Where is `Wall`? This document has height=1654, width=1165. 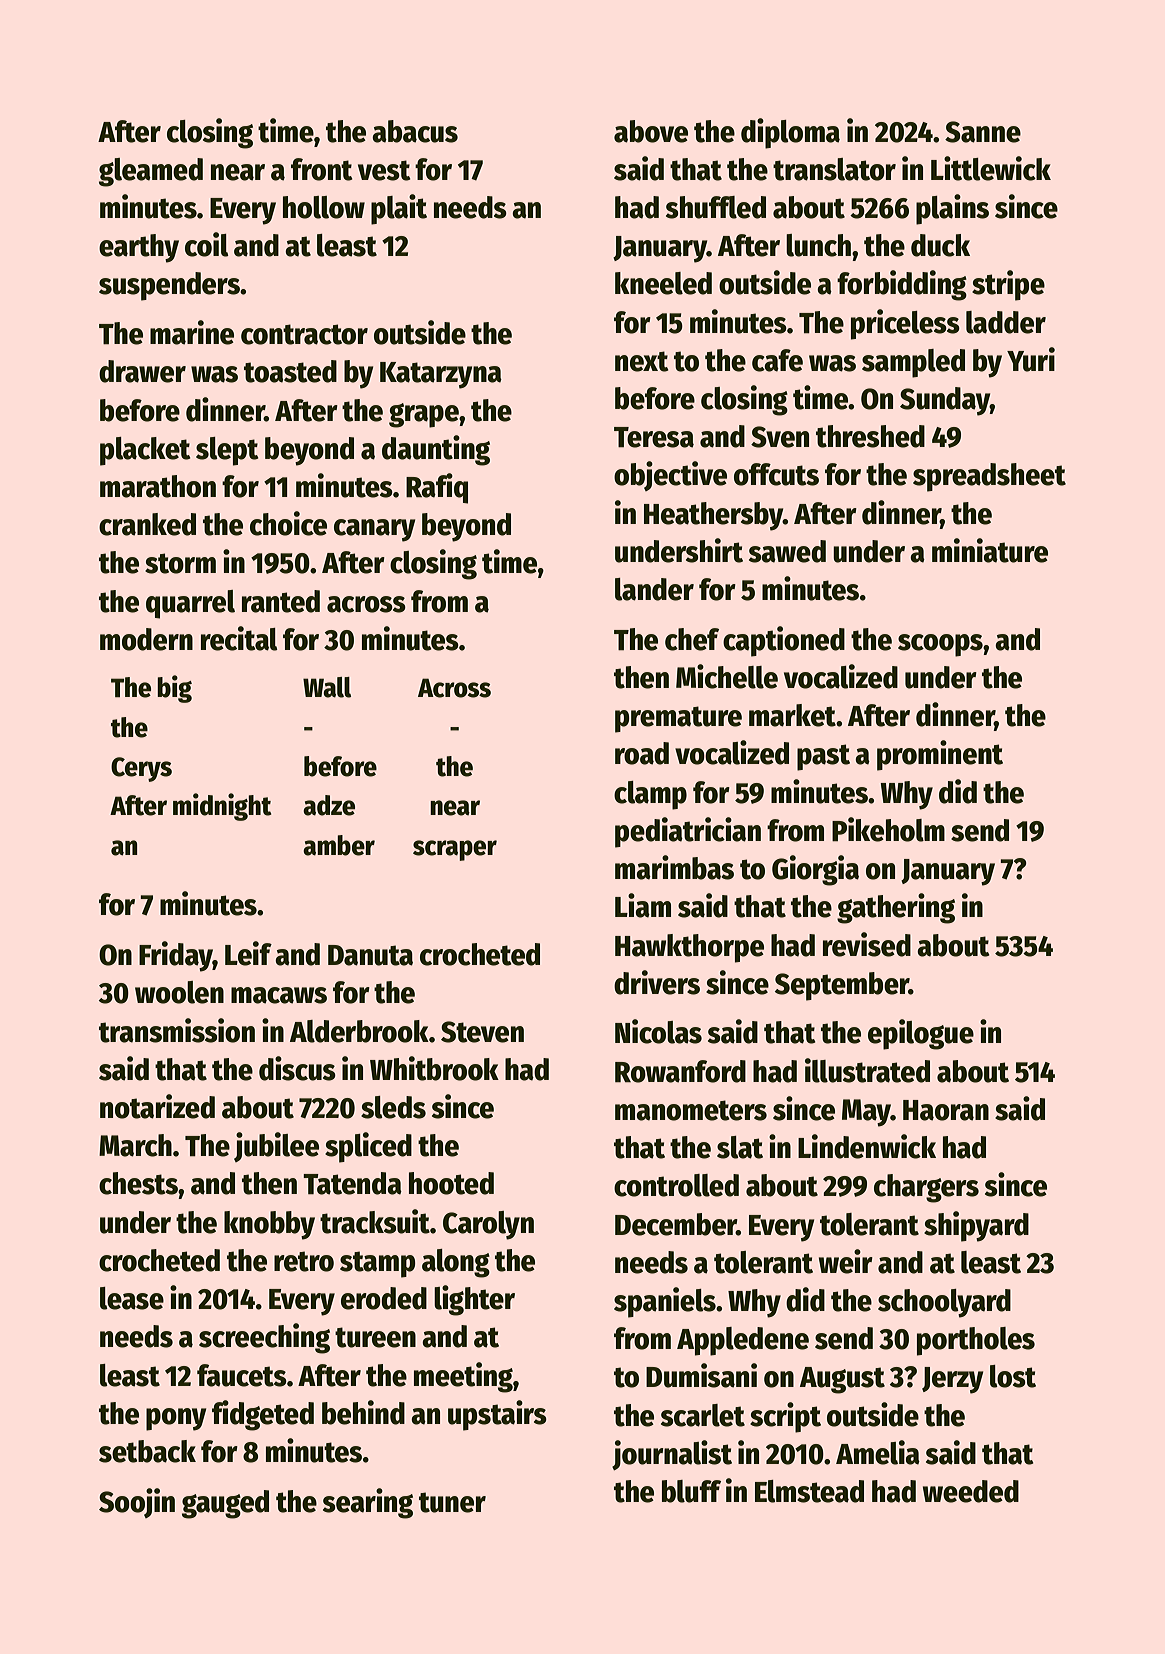
Wall is located at coordinates (327, 687).
